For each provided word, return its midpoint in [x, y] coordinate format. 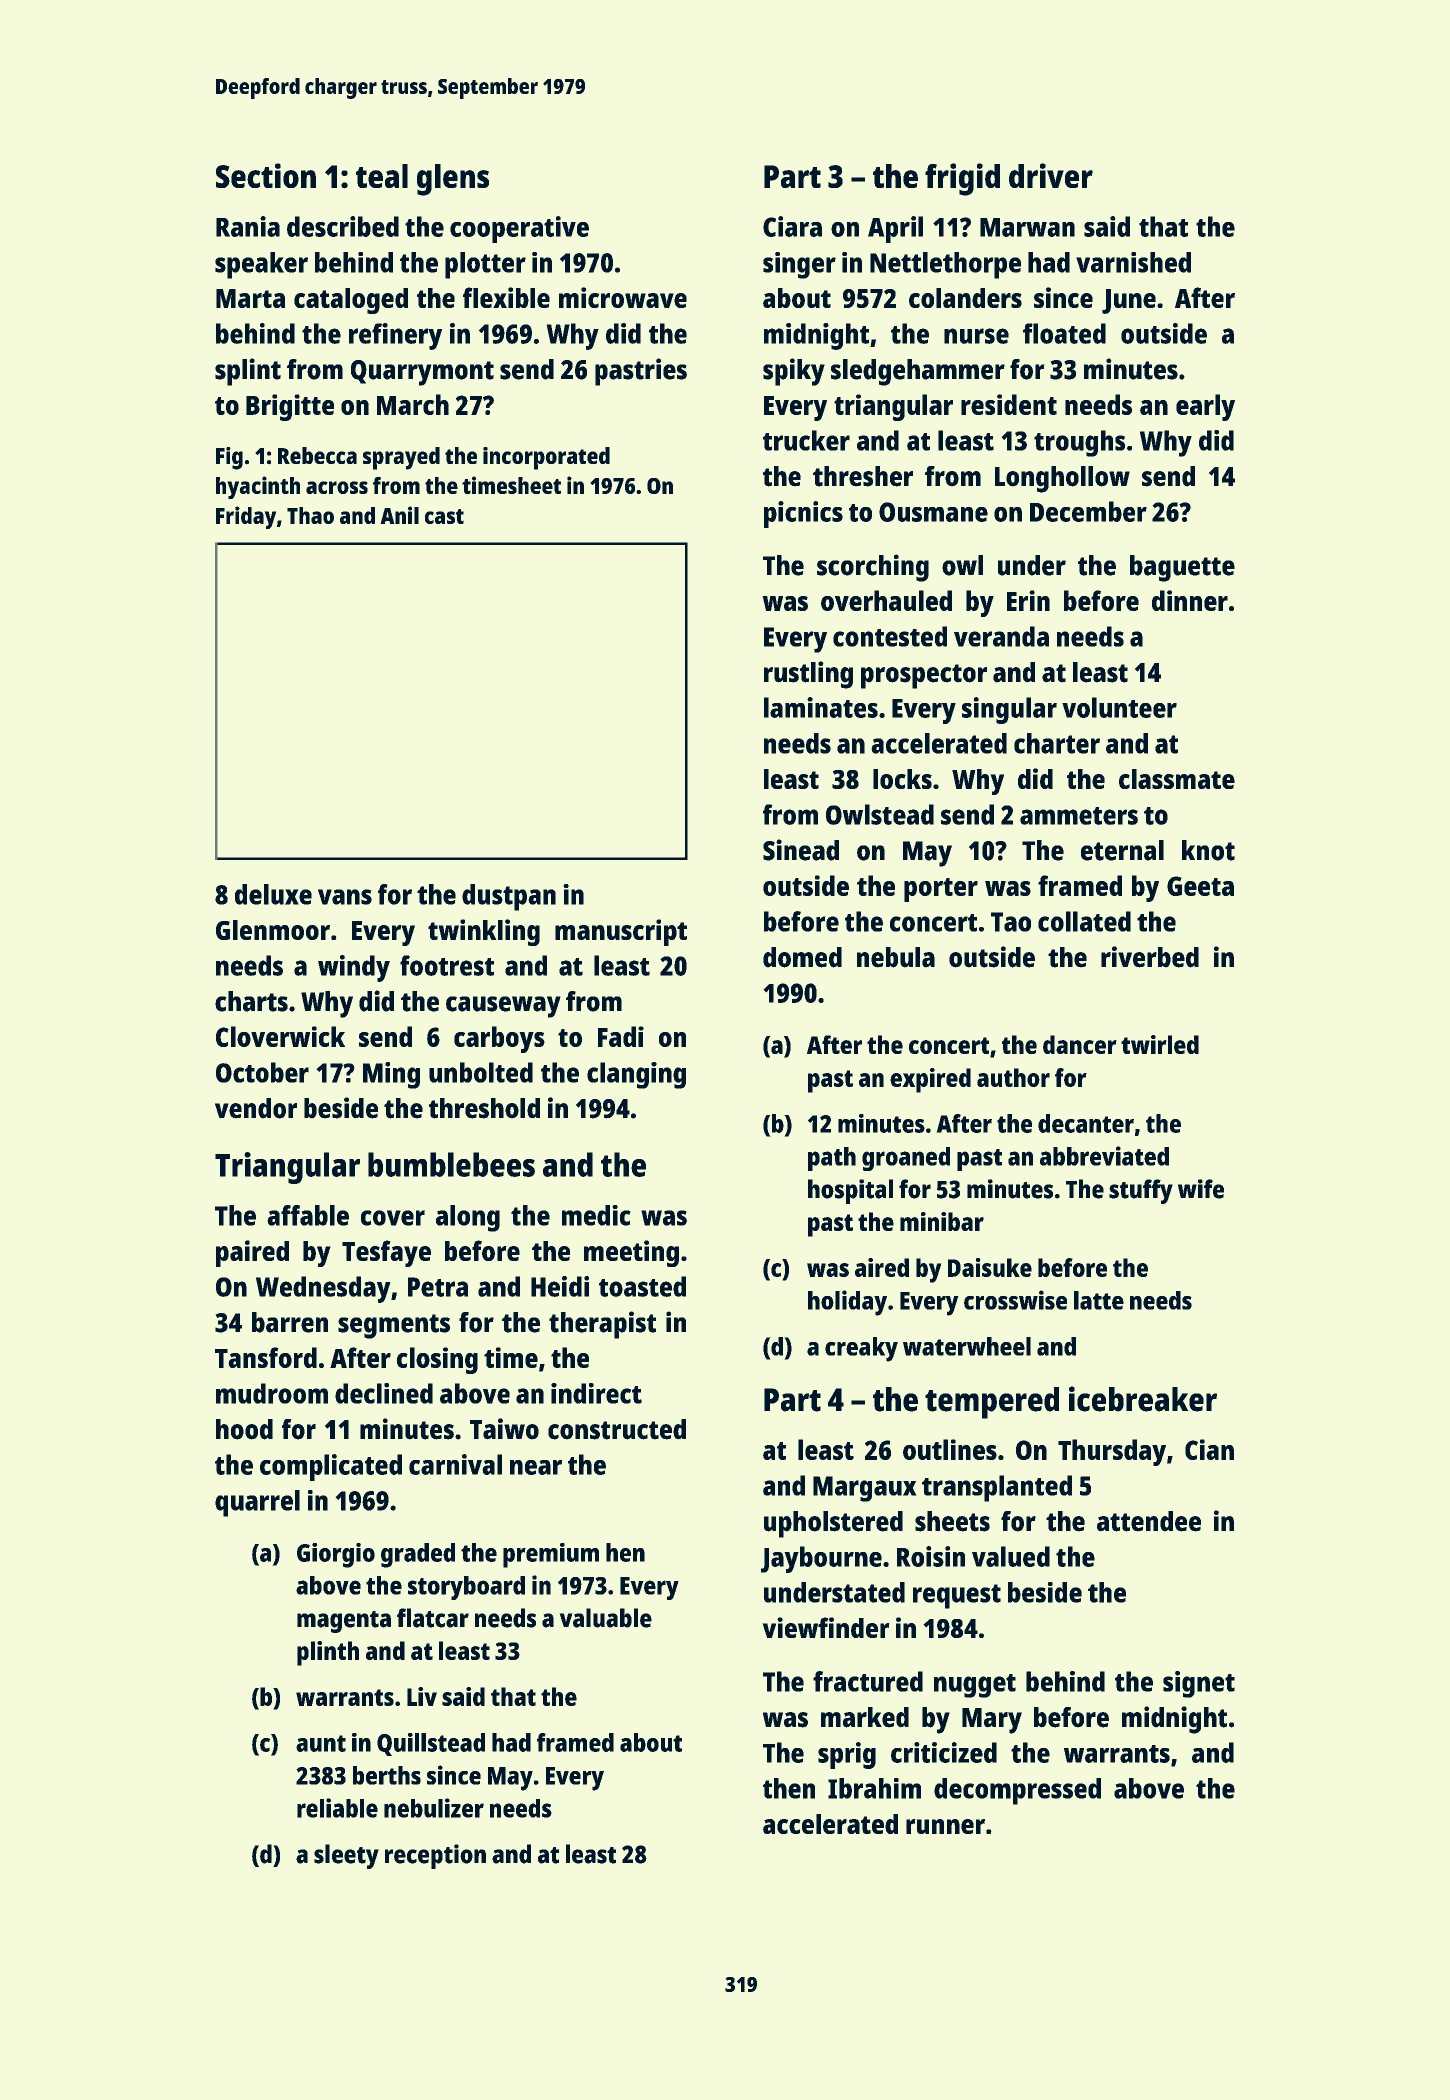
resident [1009, 404]
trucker [806, 440]
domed [802, 957]
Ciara [792, 226]
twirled [1160, 1044]
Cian [1209, 1449]
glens [453, 180]
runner [945, 1826]
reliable [337, 1808]
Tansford [266, 1357]
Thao [310, 515]
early [1205, 407]
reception [435, 1856]
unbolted [481, 1072]
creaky [861, 1349]
